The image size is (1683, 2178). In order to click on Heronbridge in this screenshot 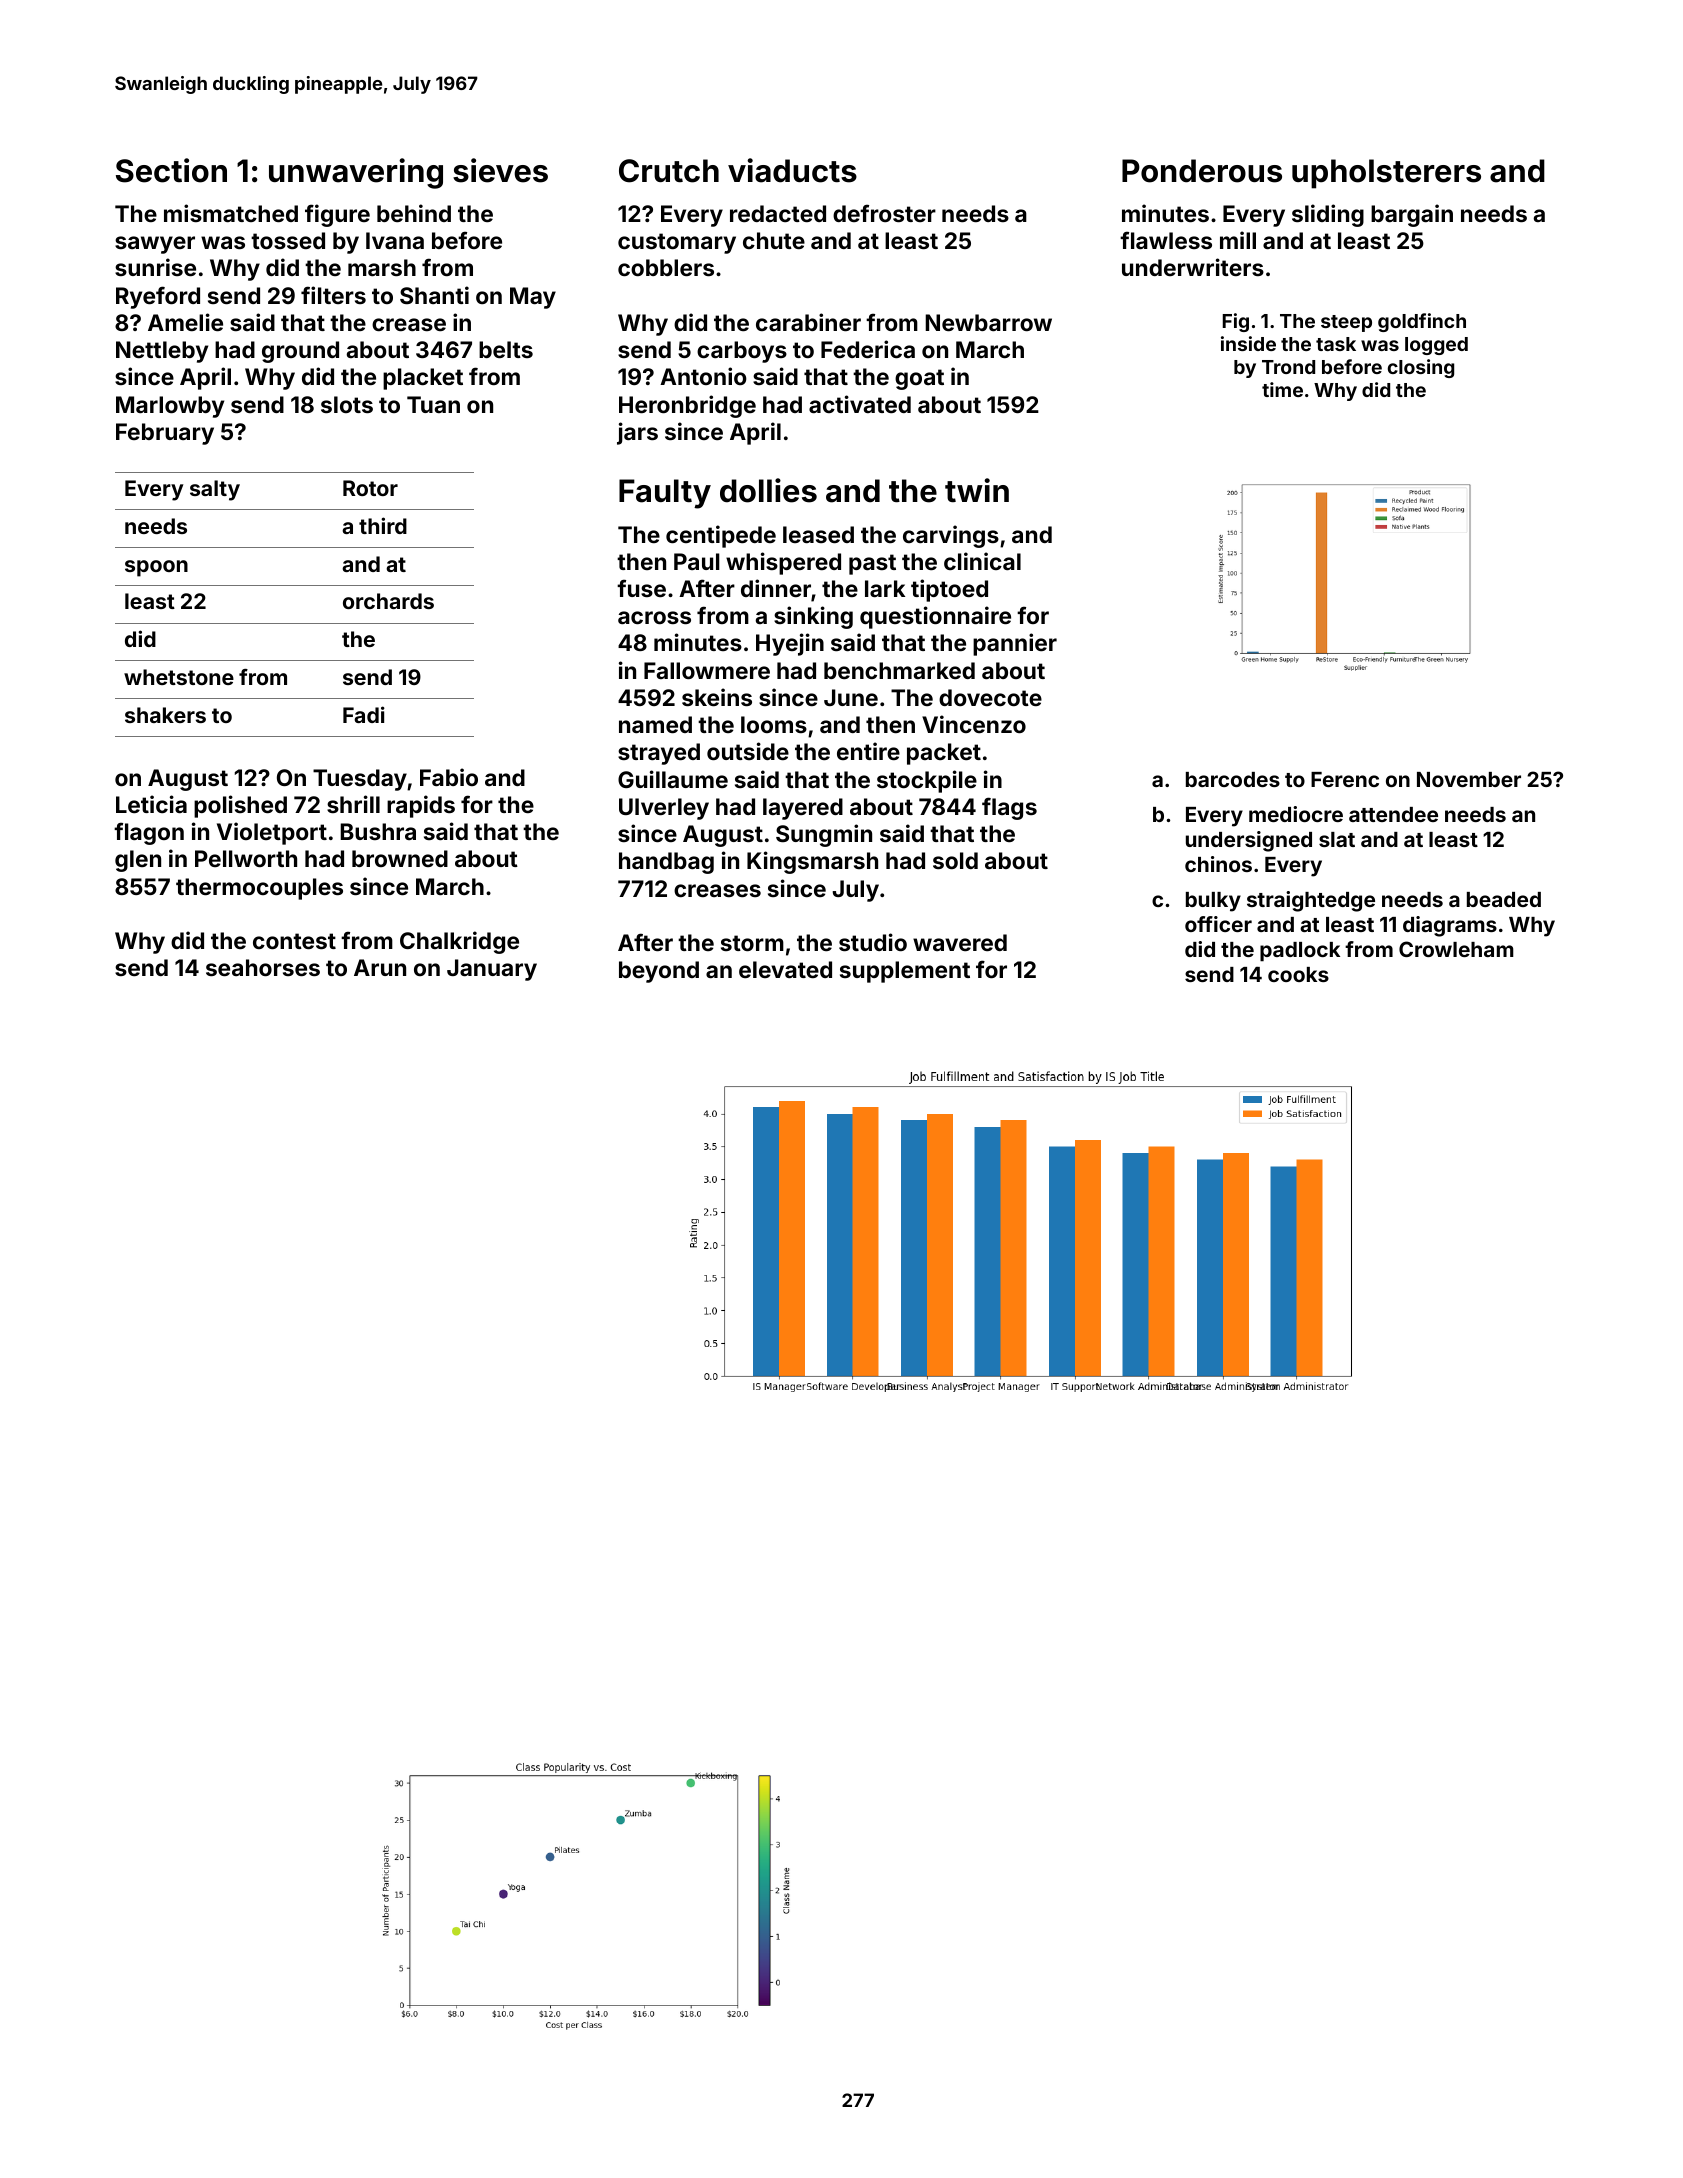, I will do `click(687, 406)`.
